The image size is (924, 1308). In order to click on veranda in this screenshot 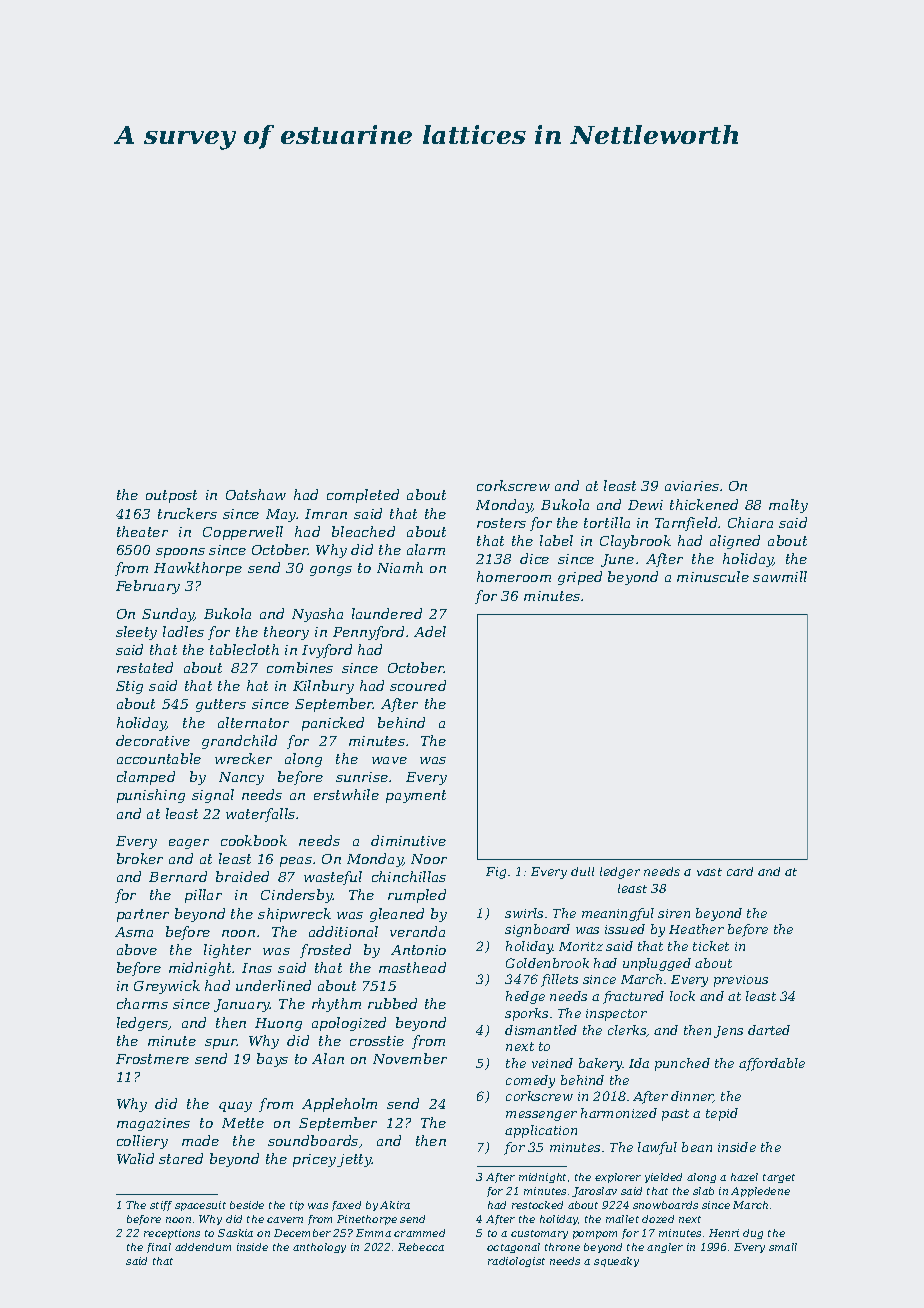, I will do `click(417, 931)`.
